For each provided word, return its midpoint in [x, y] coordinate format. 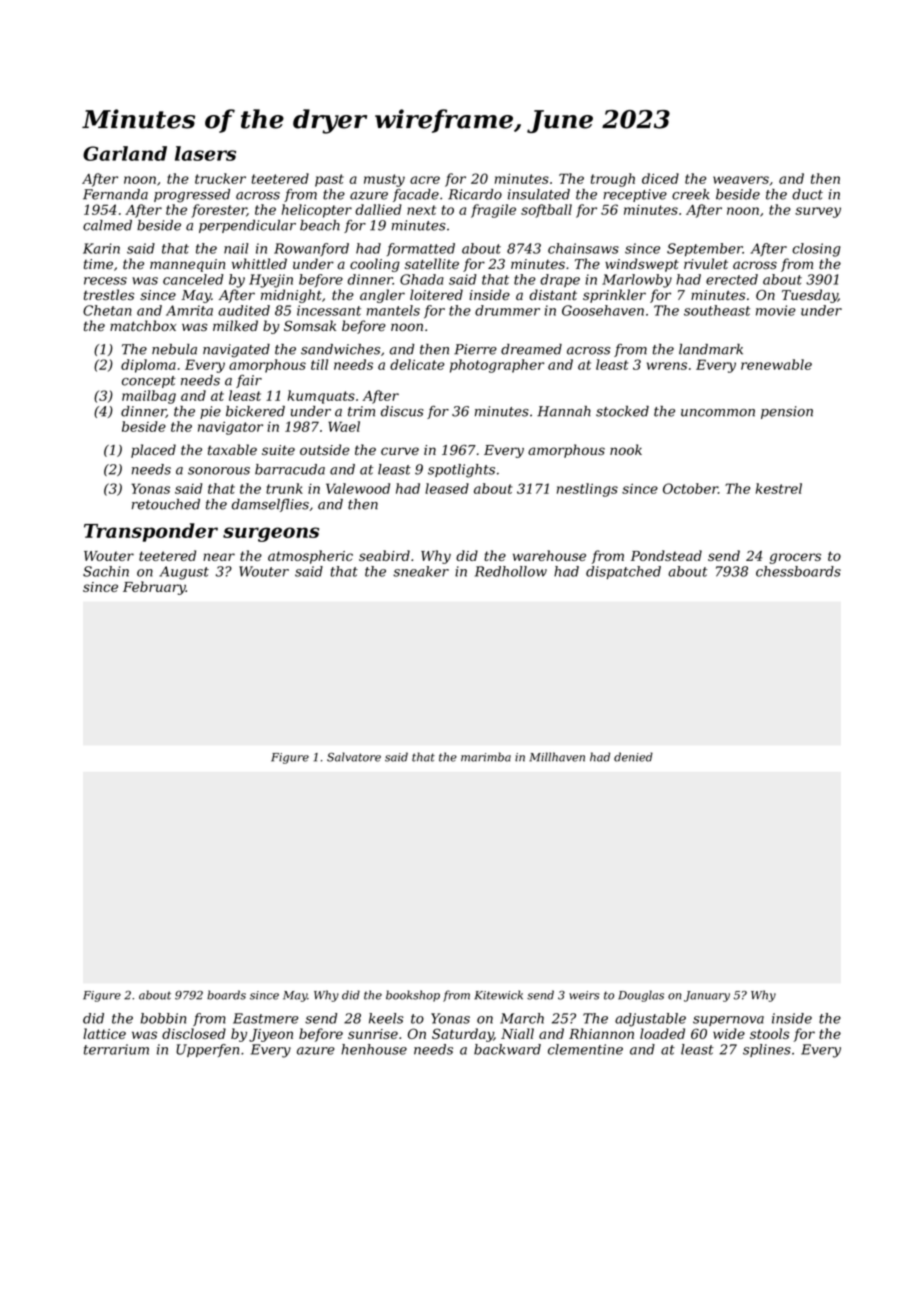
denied [633, 757]
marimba [486, 757]
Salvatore [354, 757]
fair [249, 381]
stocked [622, 411]
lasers [205, 153]
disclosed [194, 1033]
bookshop [413, 996]
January [707, 996]
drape [560, 280]
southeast [717, 310]
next [421, 210]
